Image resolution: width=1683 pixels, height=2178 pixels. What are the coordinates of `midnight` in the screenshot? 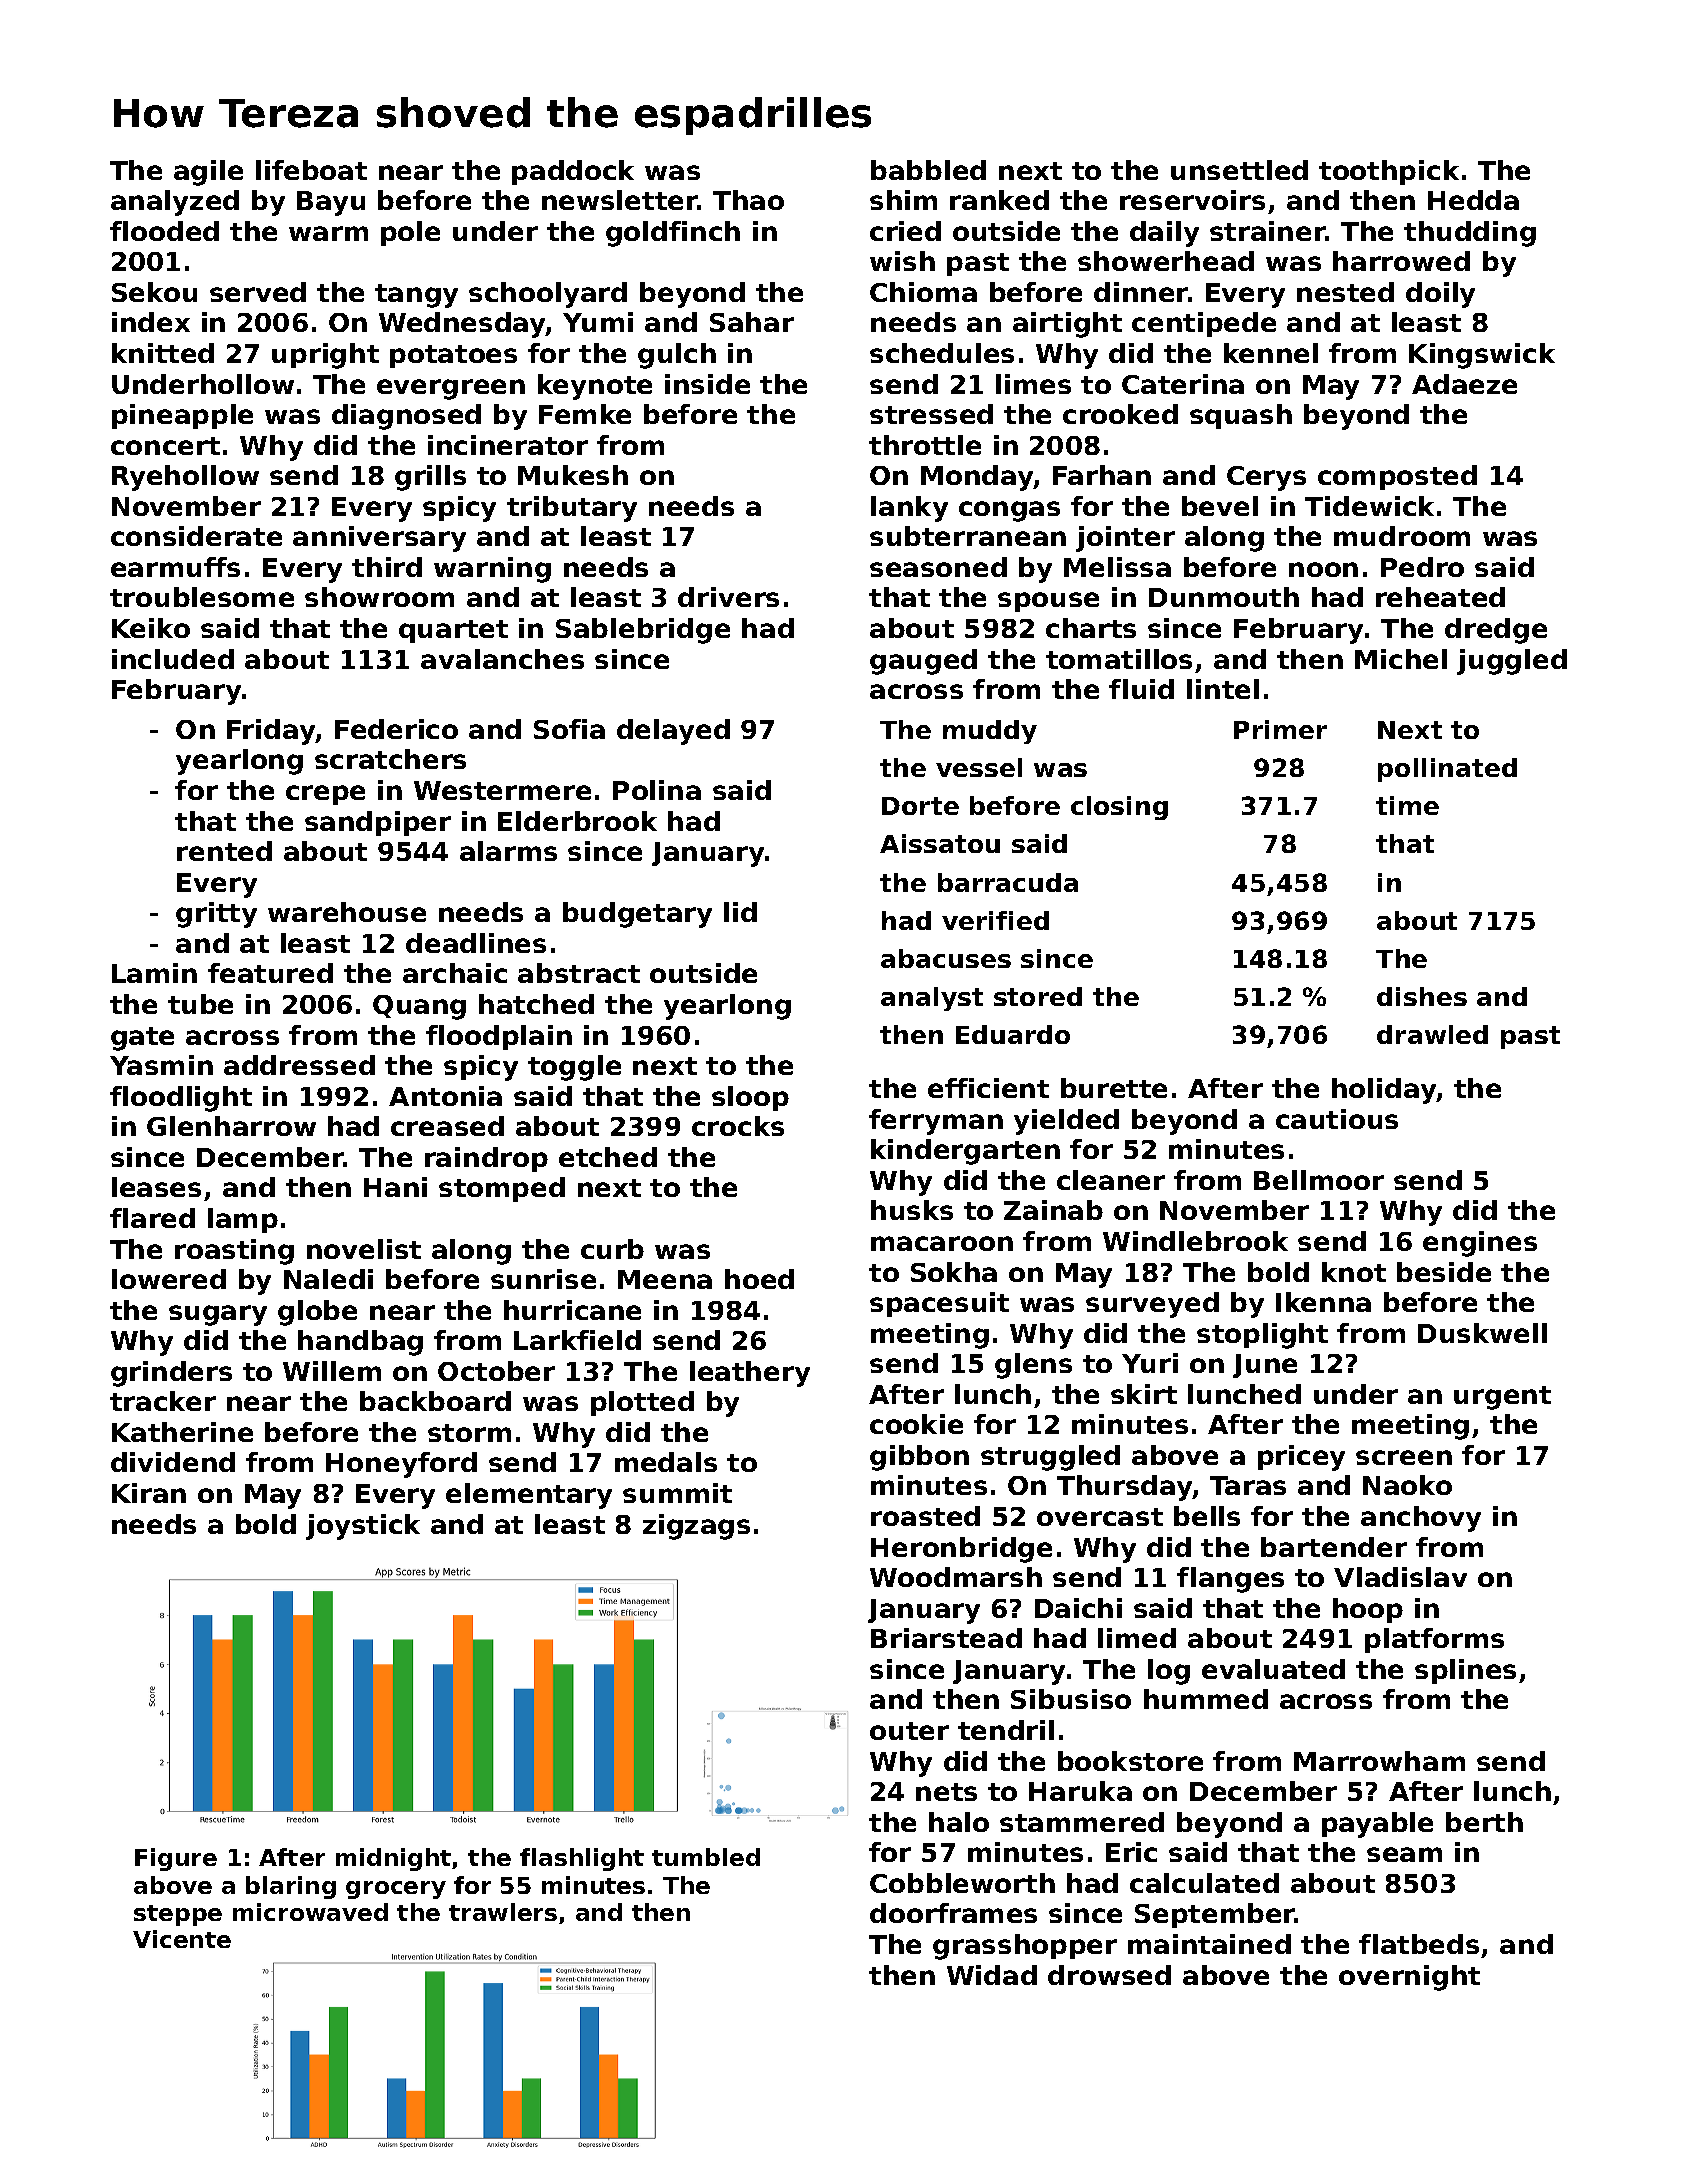 It's located at (393, 1859).
